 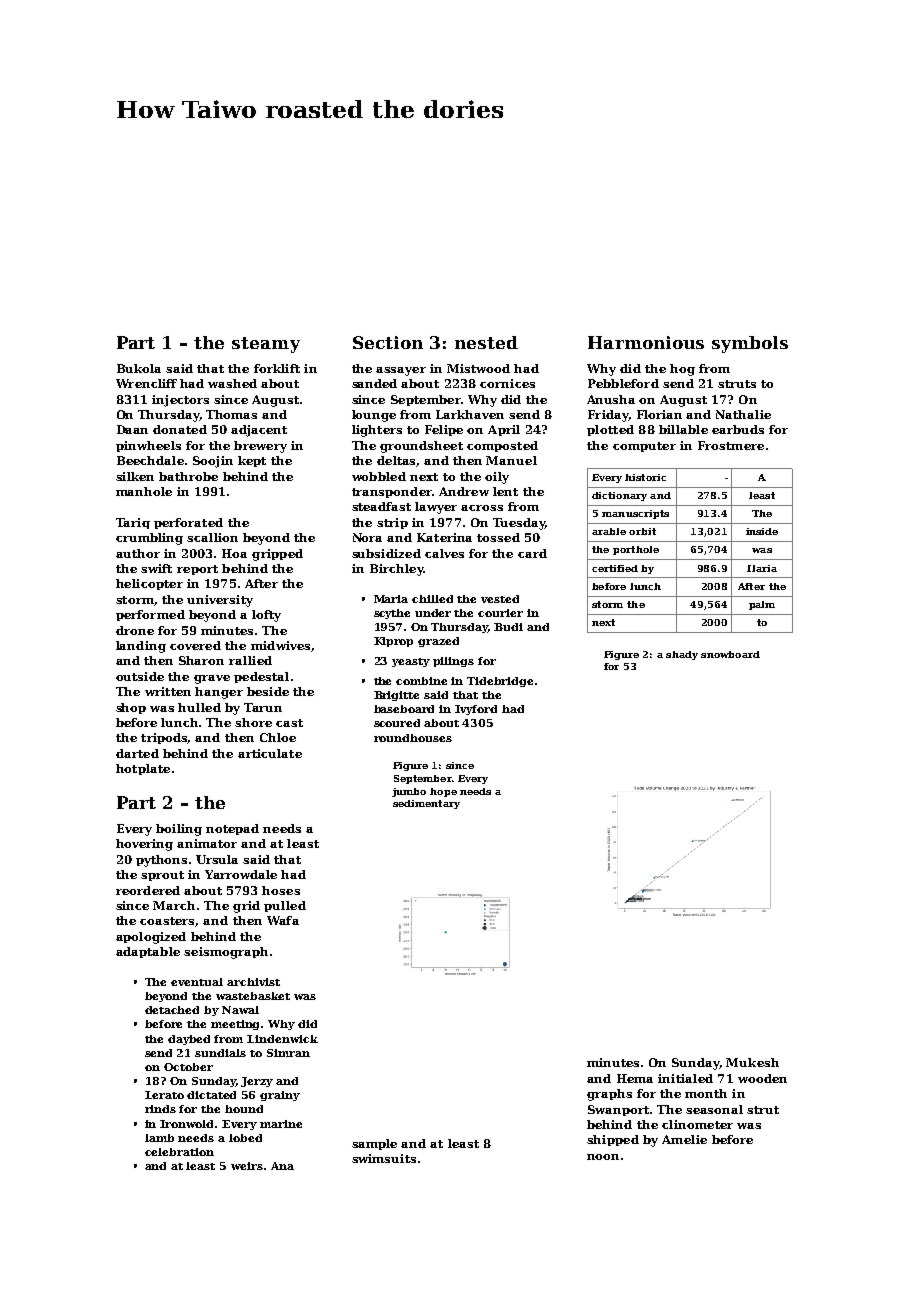 I want to click on graphs, so click(x=609, y=1095).
